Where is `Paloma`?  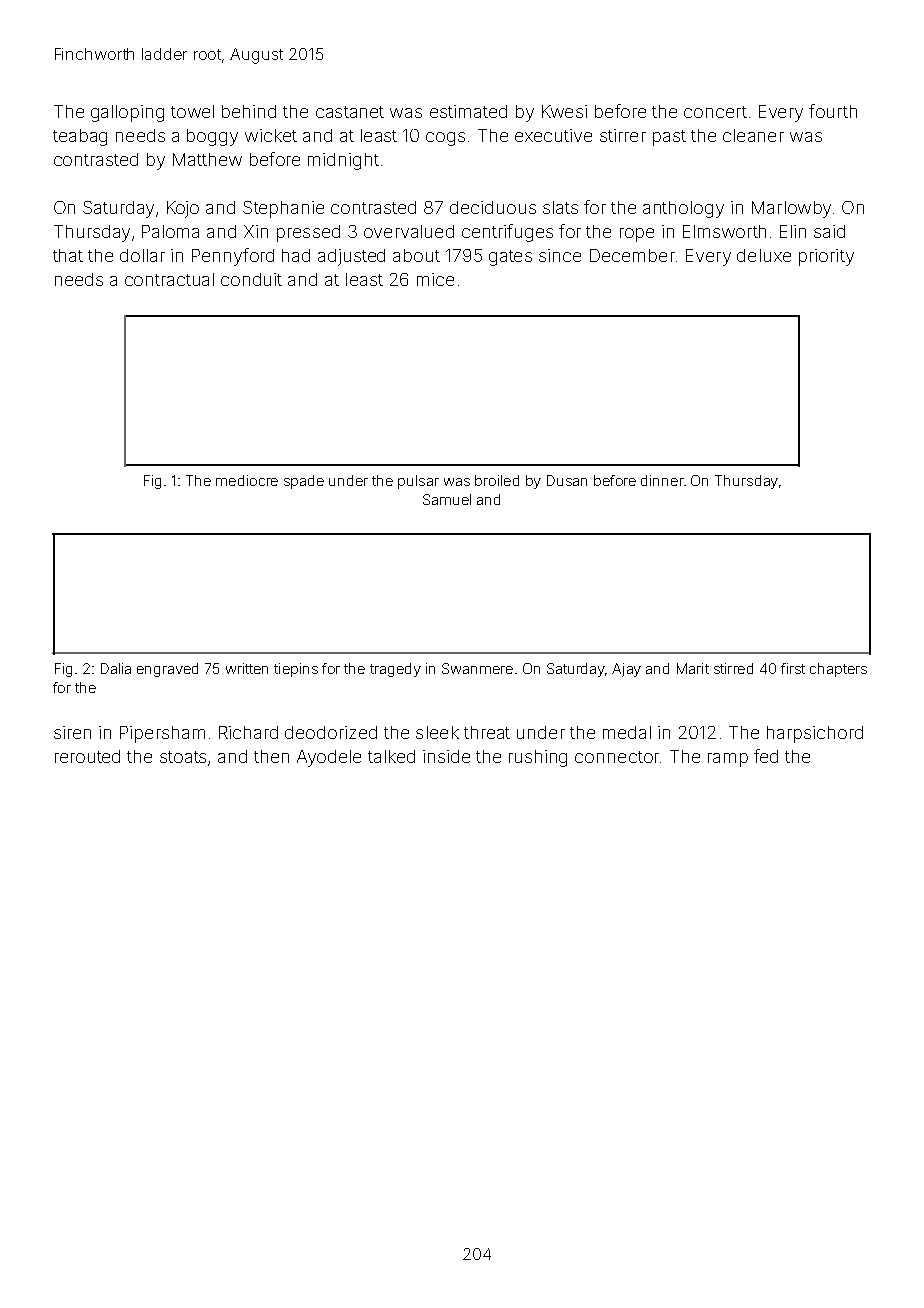 Paloma is located at coordinates (170, 231).
